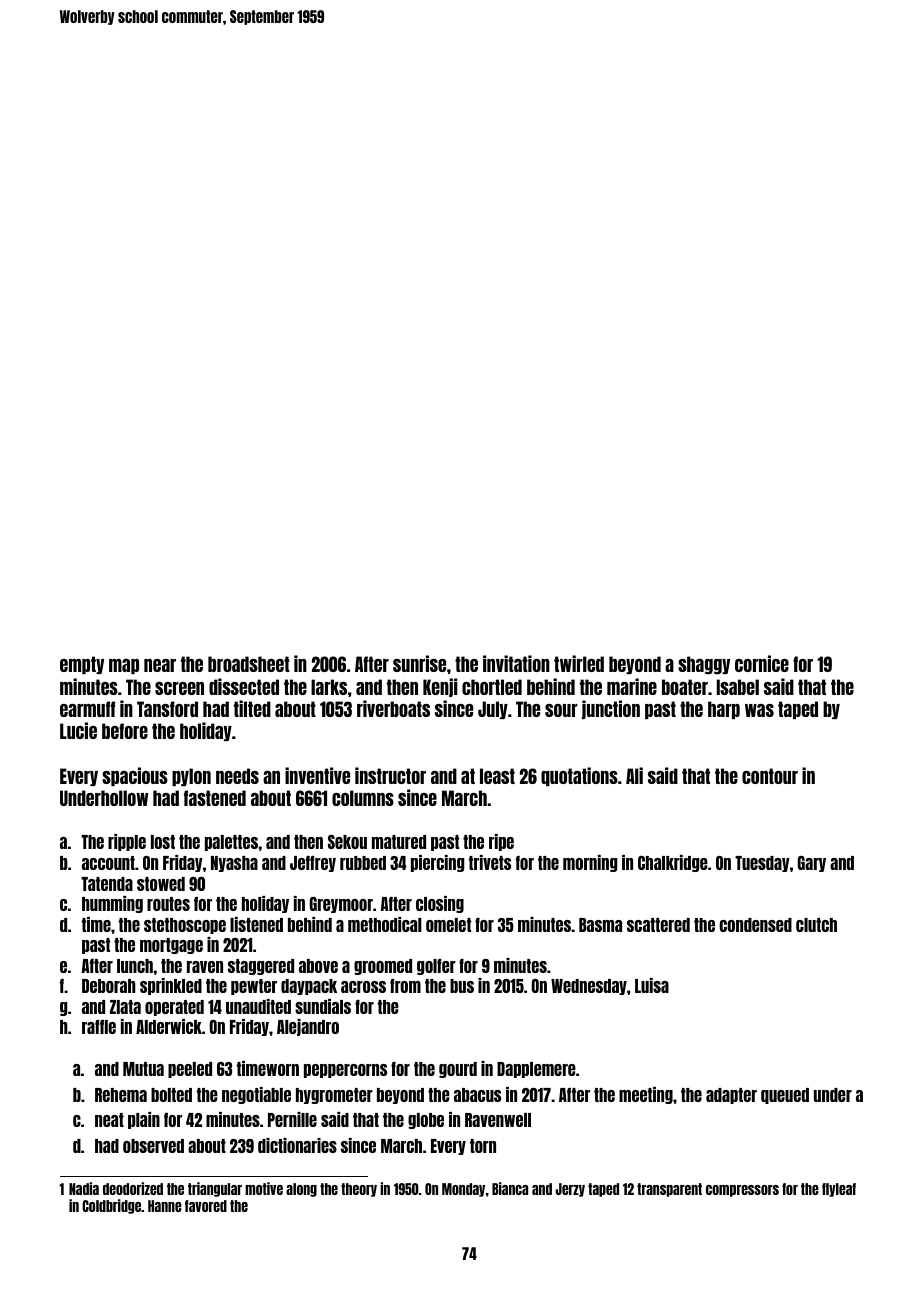 The width and height of the screenshot is (924, 1308). What do you see at coordinates (579, 663) in the screenshot?
I see `twirled` at bounding box center [579, 663].
